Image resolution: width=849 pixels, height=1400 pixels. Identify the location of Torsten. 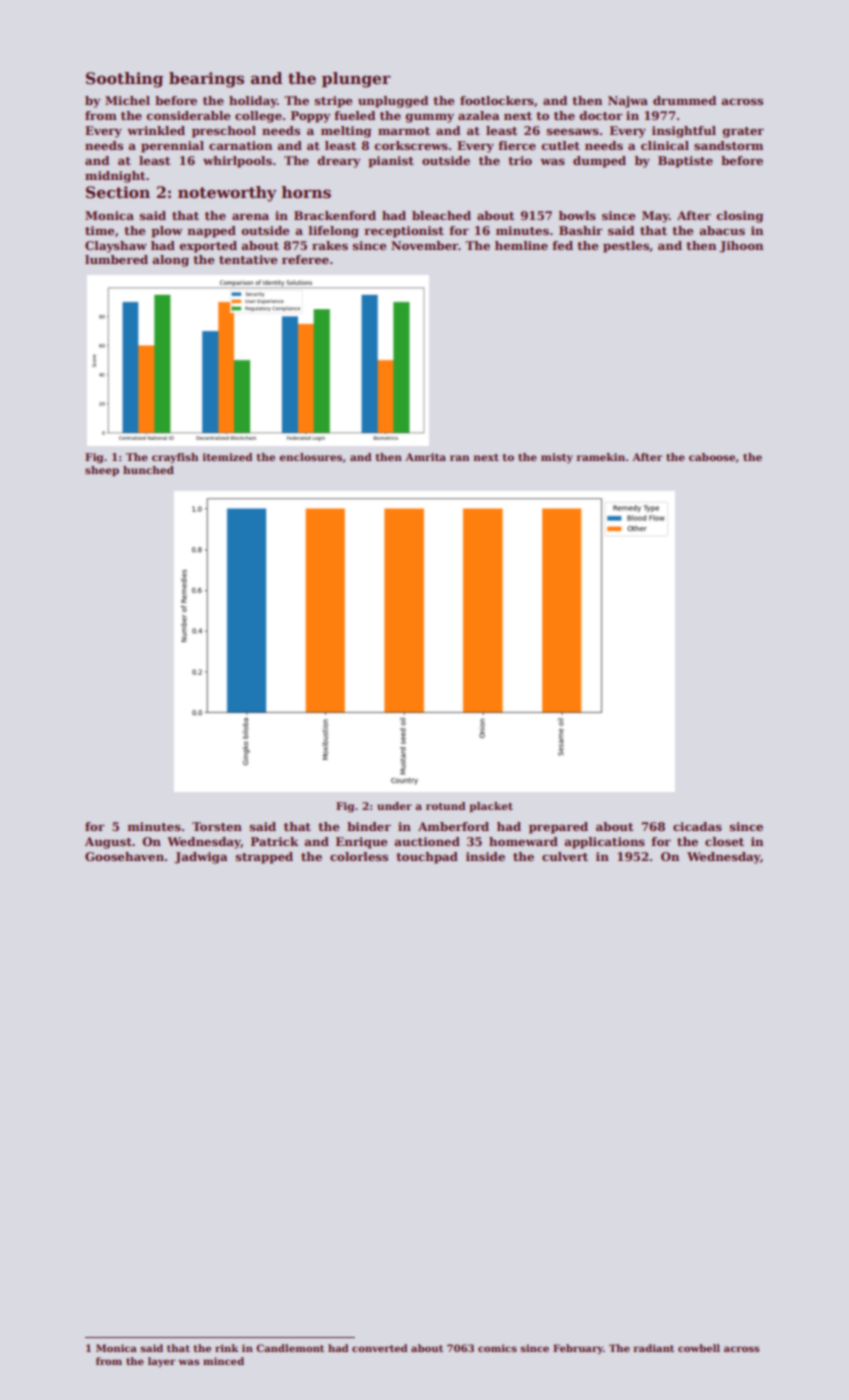
(217, 826).
